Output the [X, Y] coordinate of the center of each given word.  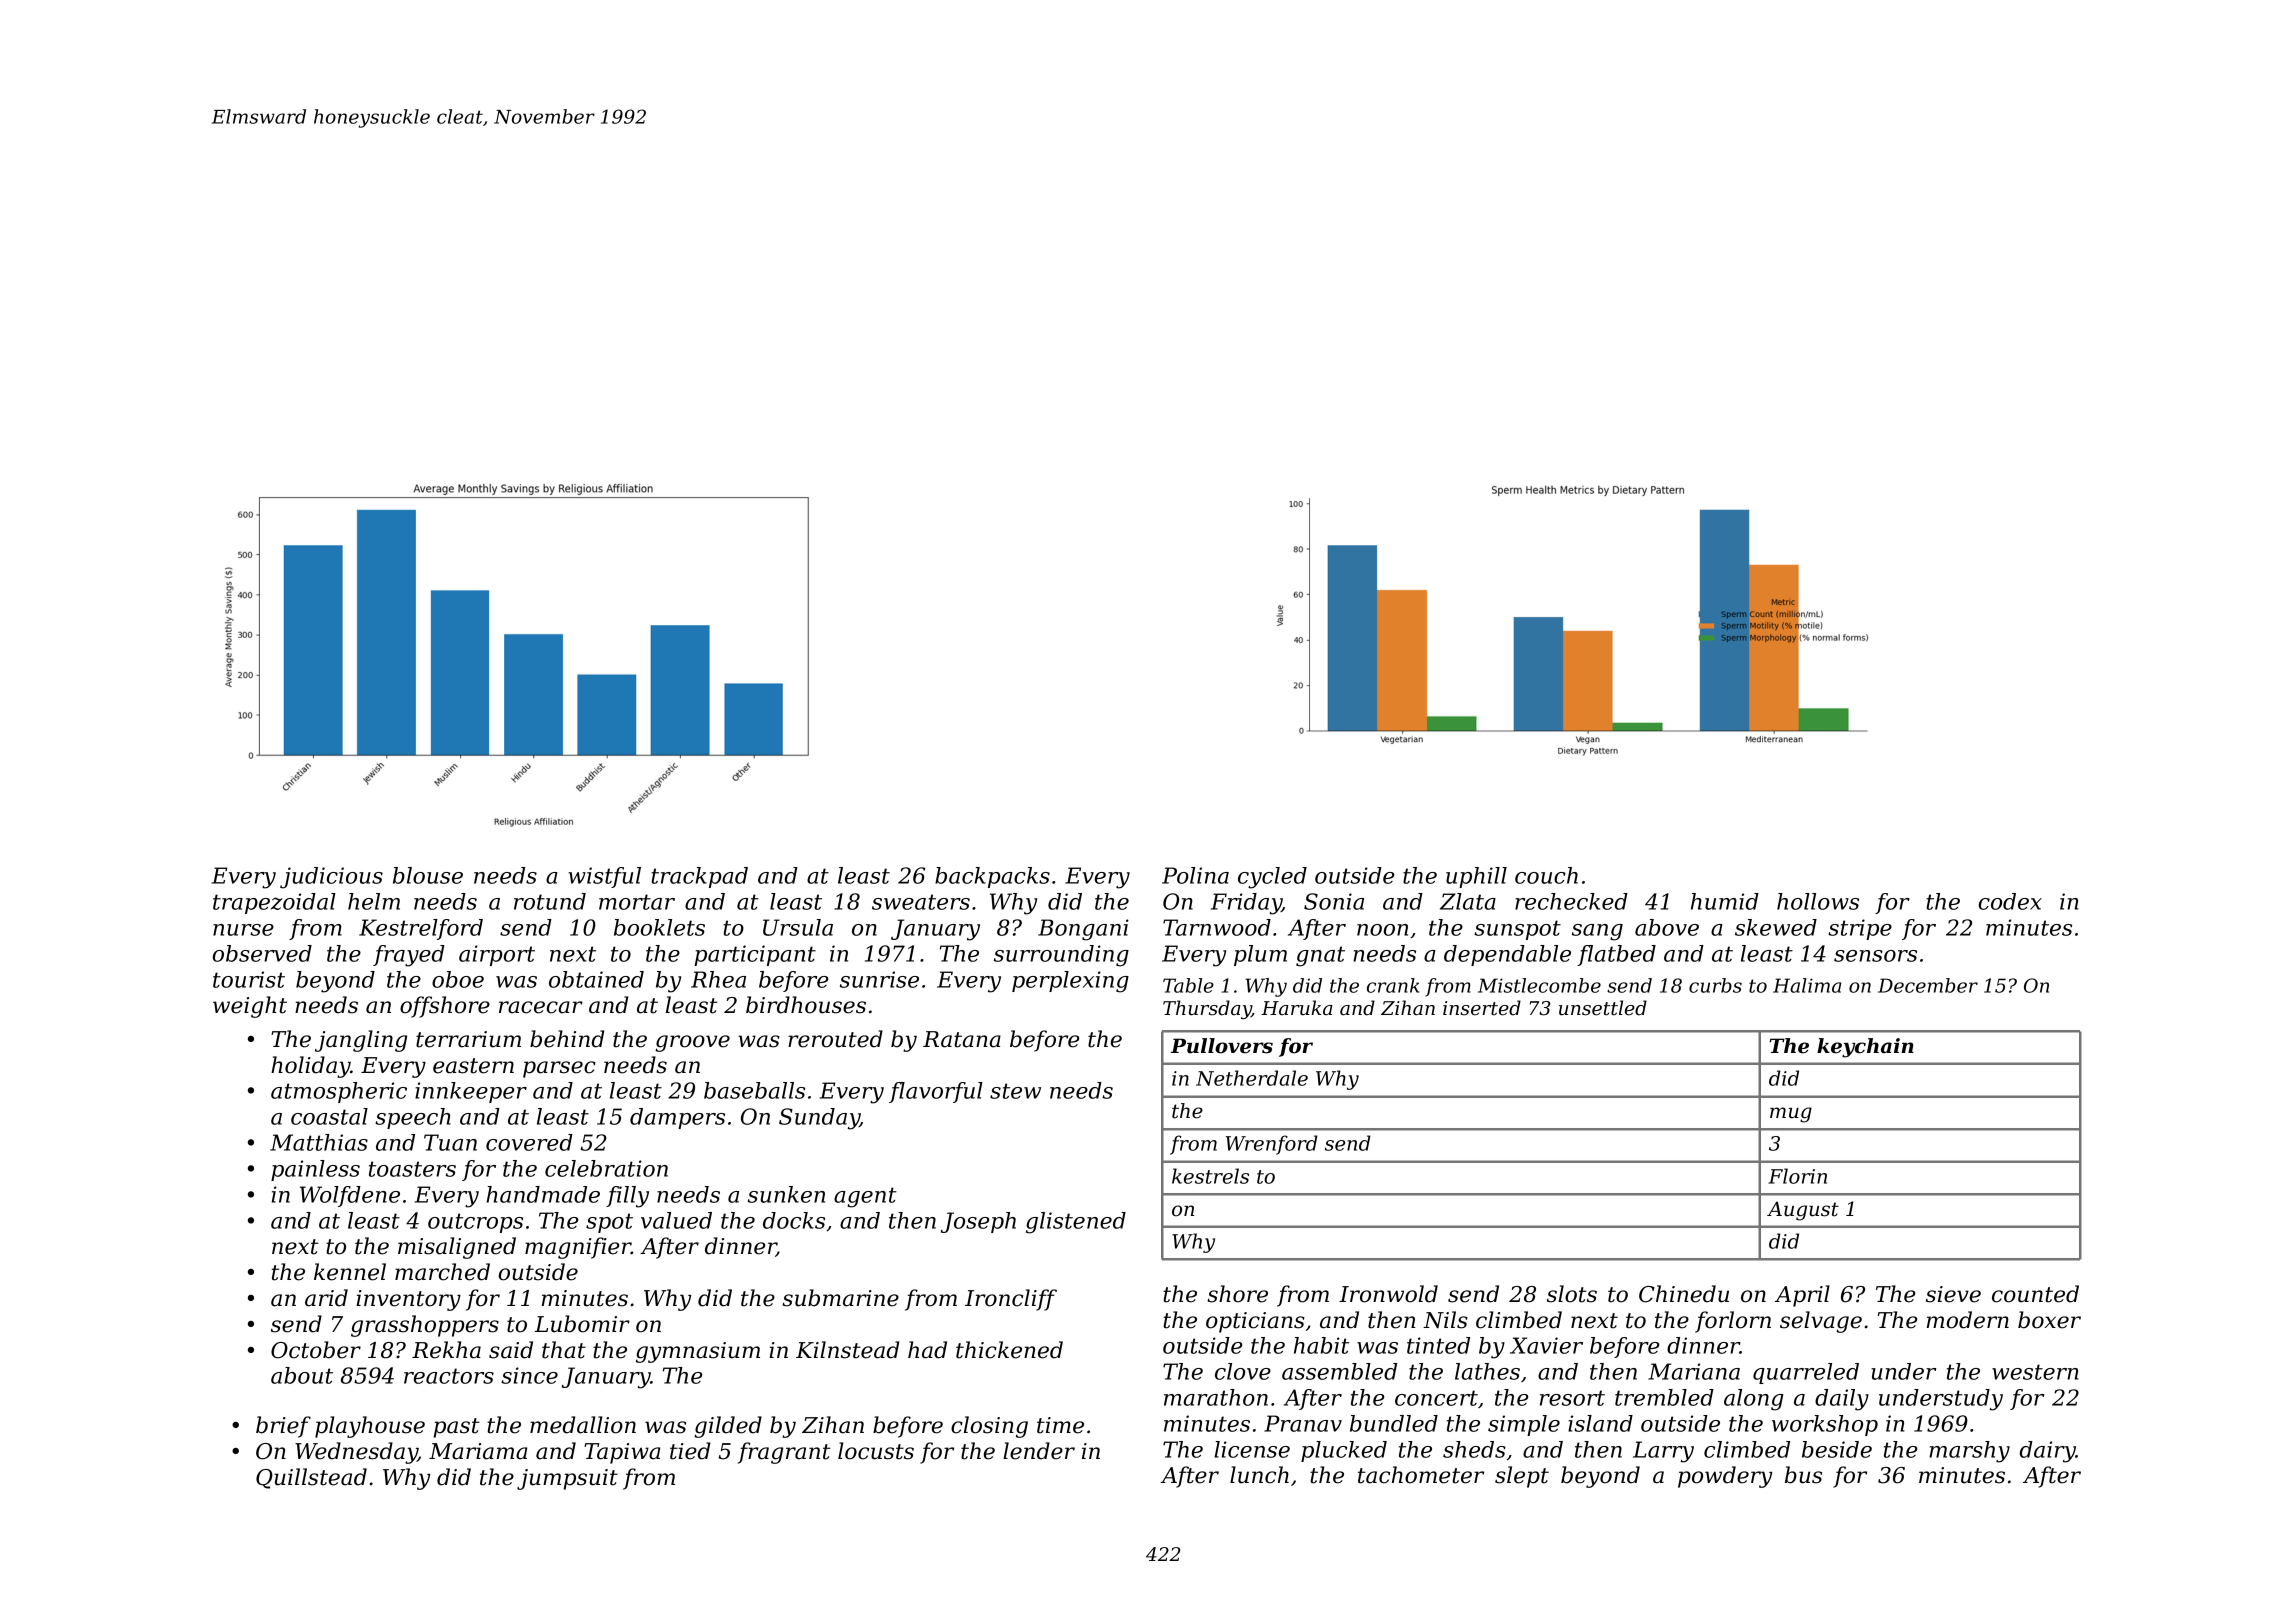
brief [283, 1427]
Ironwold [1388, 1294]
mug [1791, 1115]
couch [1546, 875]
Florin [1797, 1176]
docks [794, 1220]
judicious [331, 878]
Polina [1195, 875]
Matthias [319, 1142]
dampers [677, 1118]
